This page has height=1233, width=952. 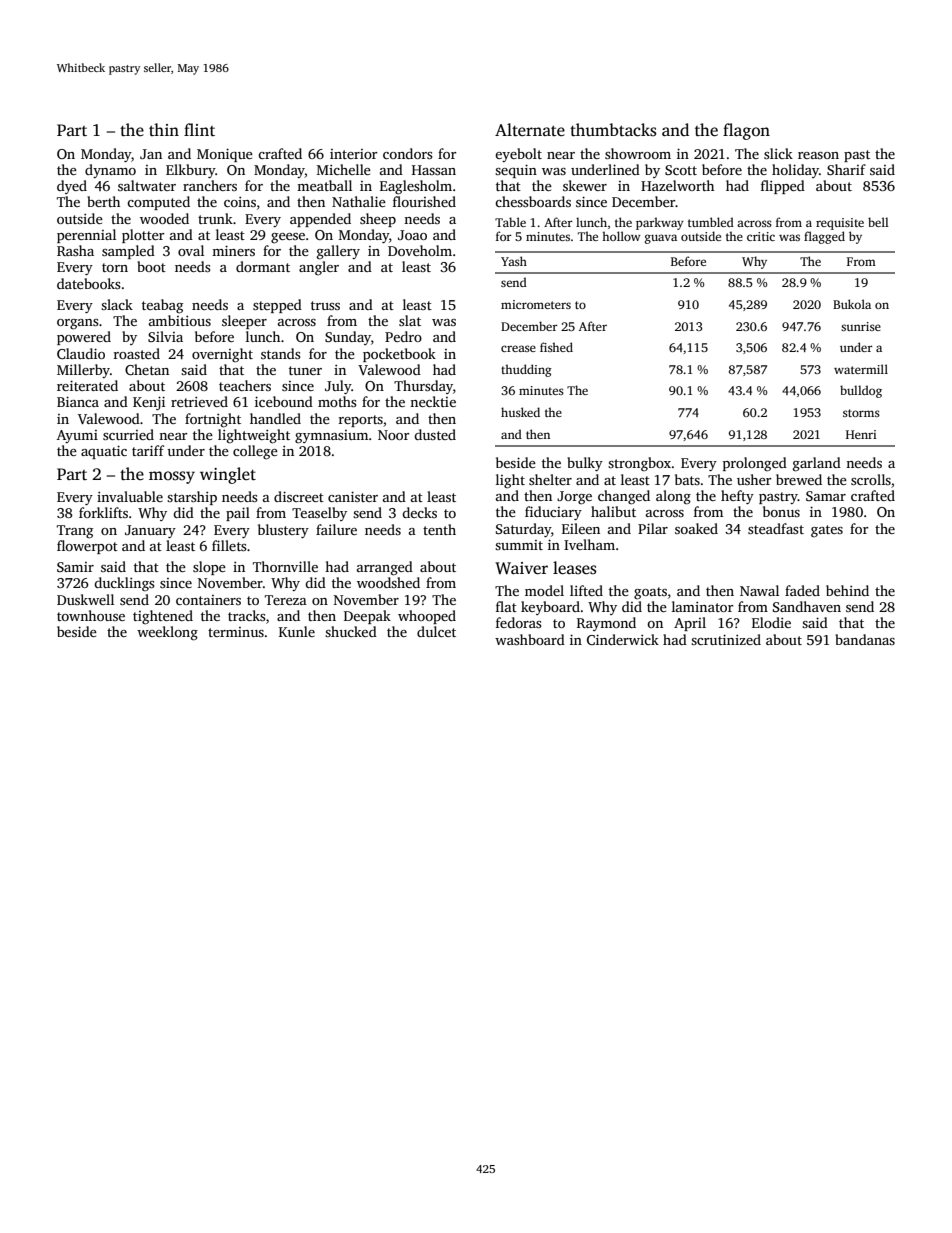 I want to click on teachers, so click(x=245, y=385).
